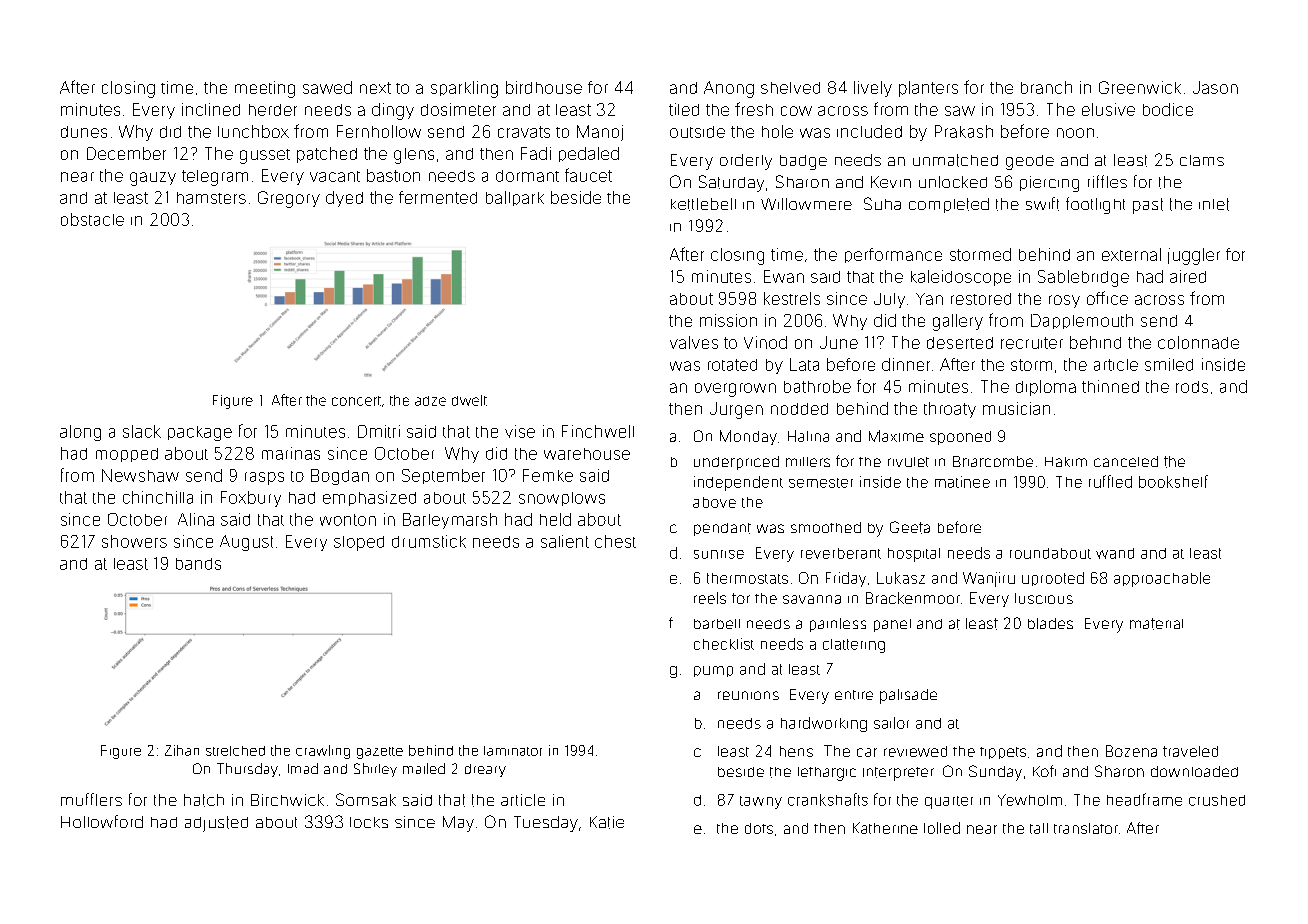 This document has width=1308, height=924. What do you see at coordinates (724, 644) in the document?
I see `checklist` at bounding box center [724, 644].
